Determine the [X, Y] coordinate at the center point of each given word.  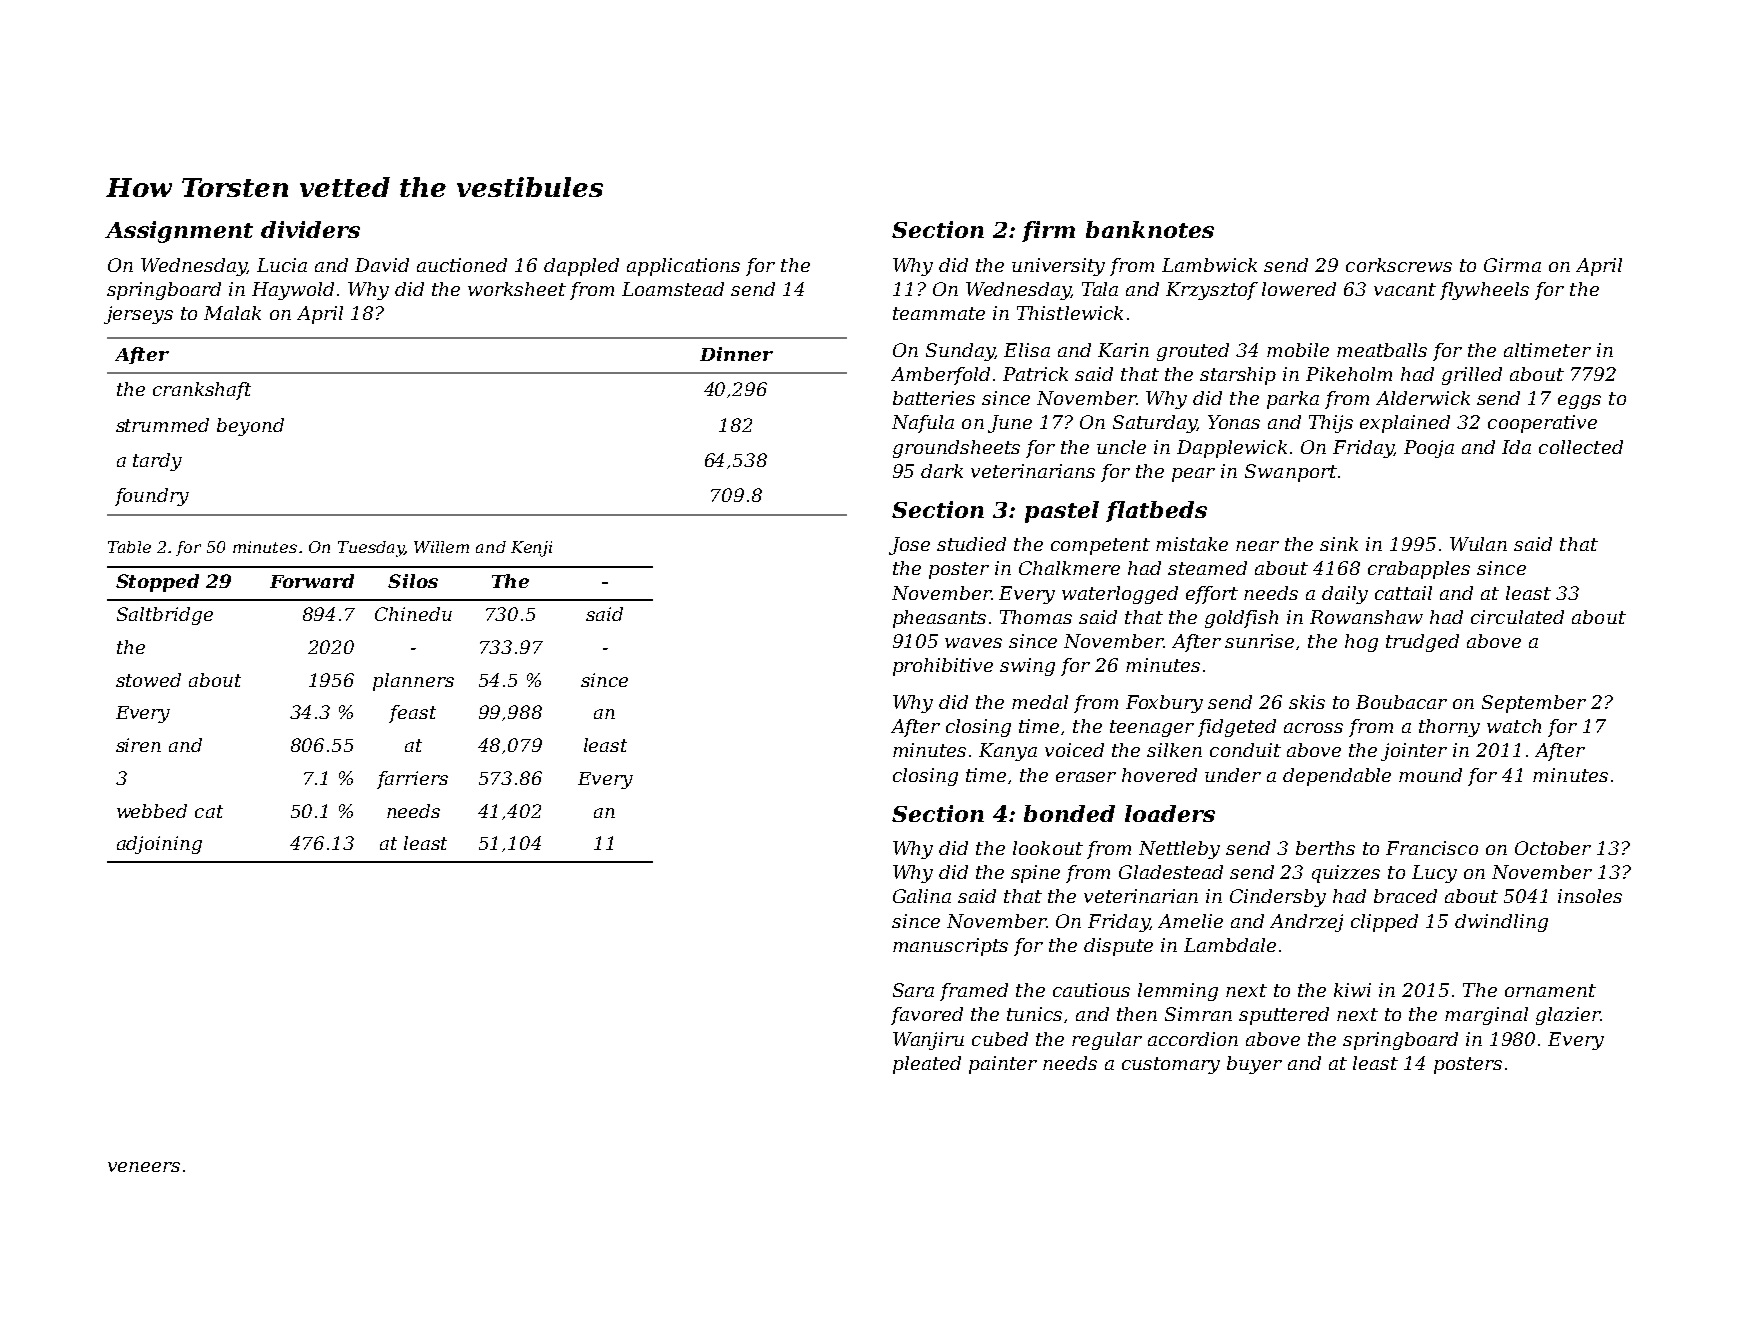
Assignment [179, 232]
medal [1040, 702]
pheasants [939, 619]
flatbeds [1156, 511]
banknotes [1150, 229]
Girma [1512, 265]
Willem [441, 547]
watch [1514, 726]
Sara [913, 990]
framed [974, 992]
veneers [144, 1167]
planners [413, 682]
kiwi [1352, 990]
